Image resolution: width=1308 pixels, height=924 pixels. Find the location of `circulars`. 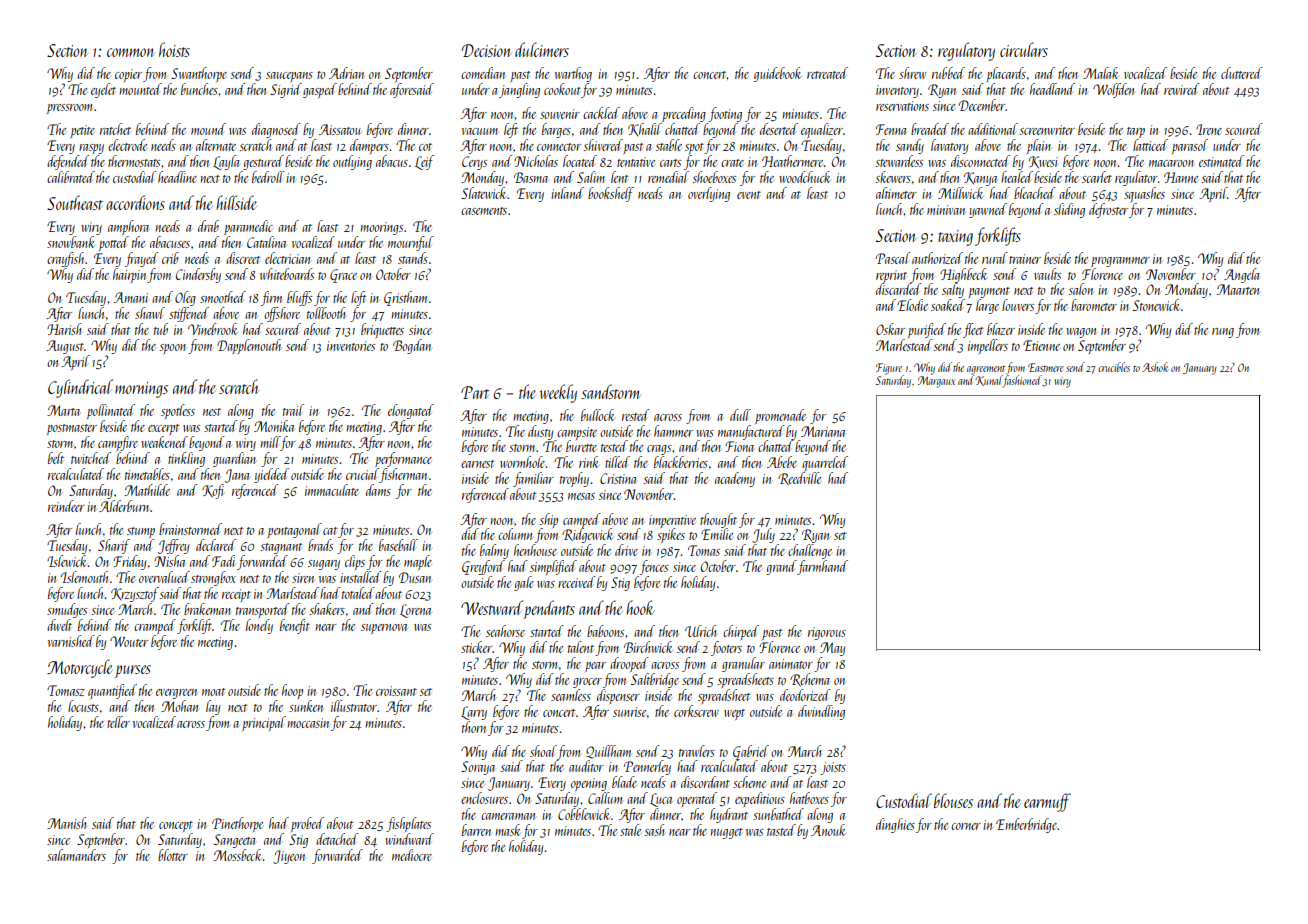

circulars is located at coordinates (1024, 49).
